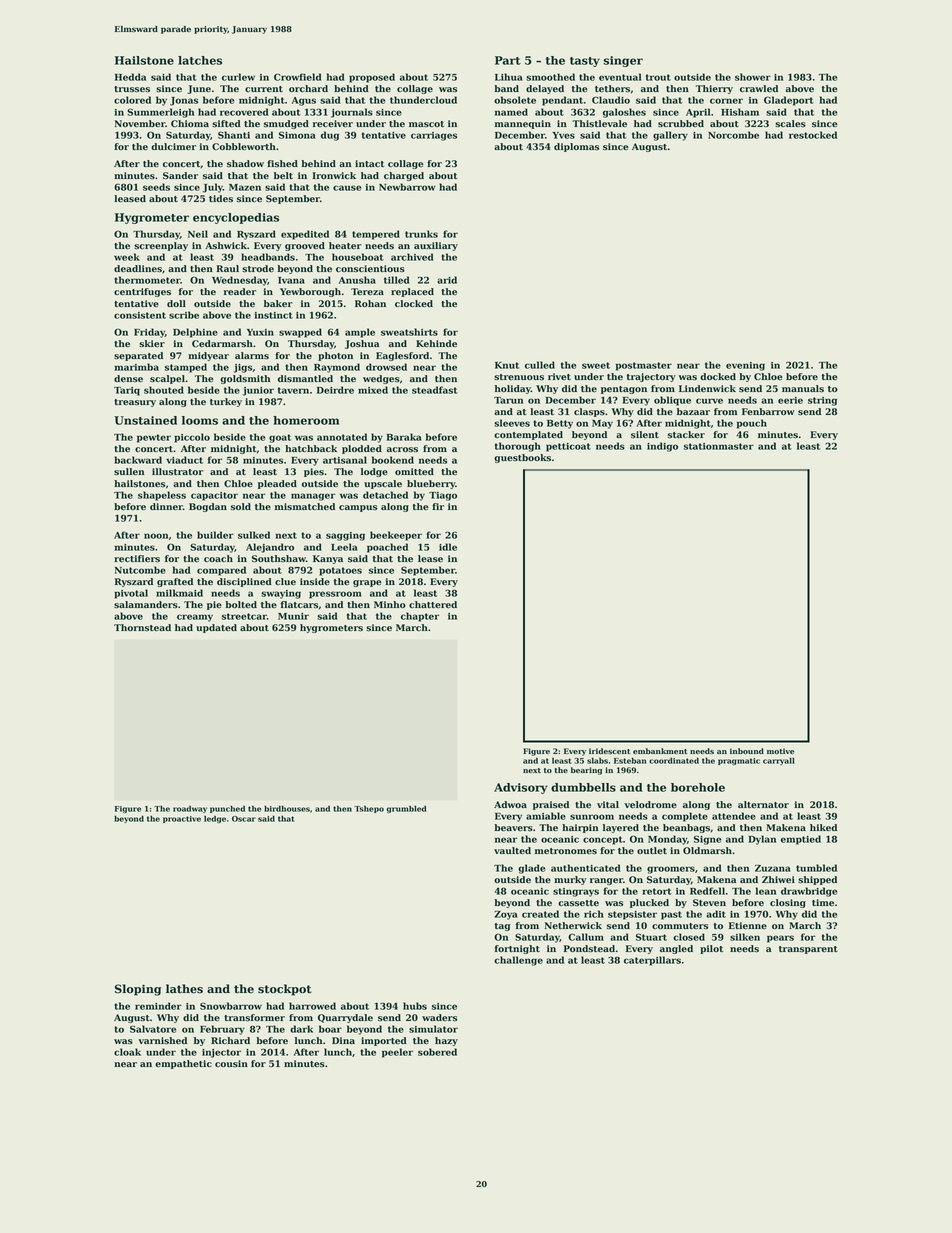 This document has height=1233, width=952. What do you see at coordinates (431, 484) in the document?
I see `blueberry` at bounding box center [431, 484].
